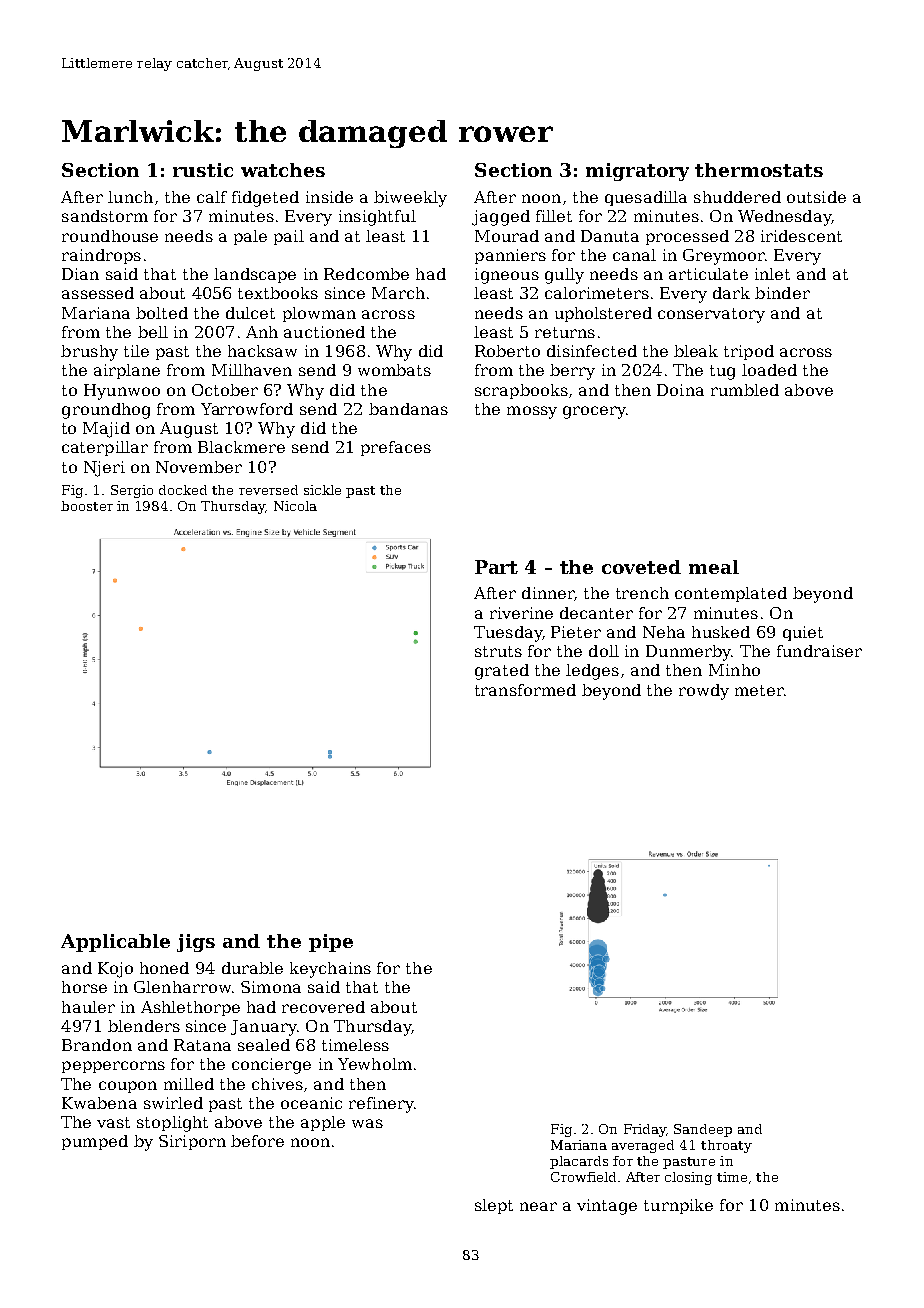  I want to click on iridescent, so click(801, 236).
